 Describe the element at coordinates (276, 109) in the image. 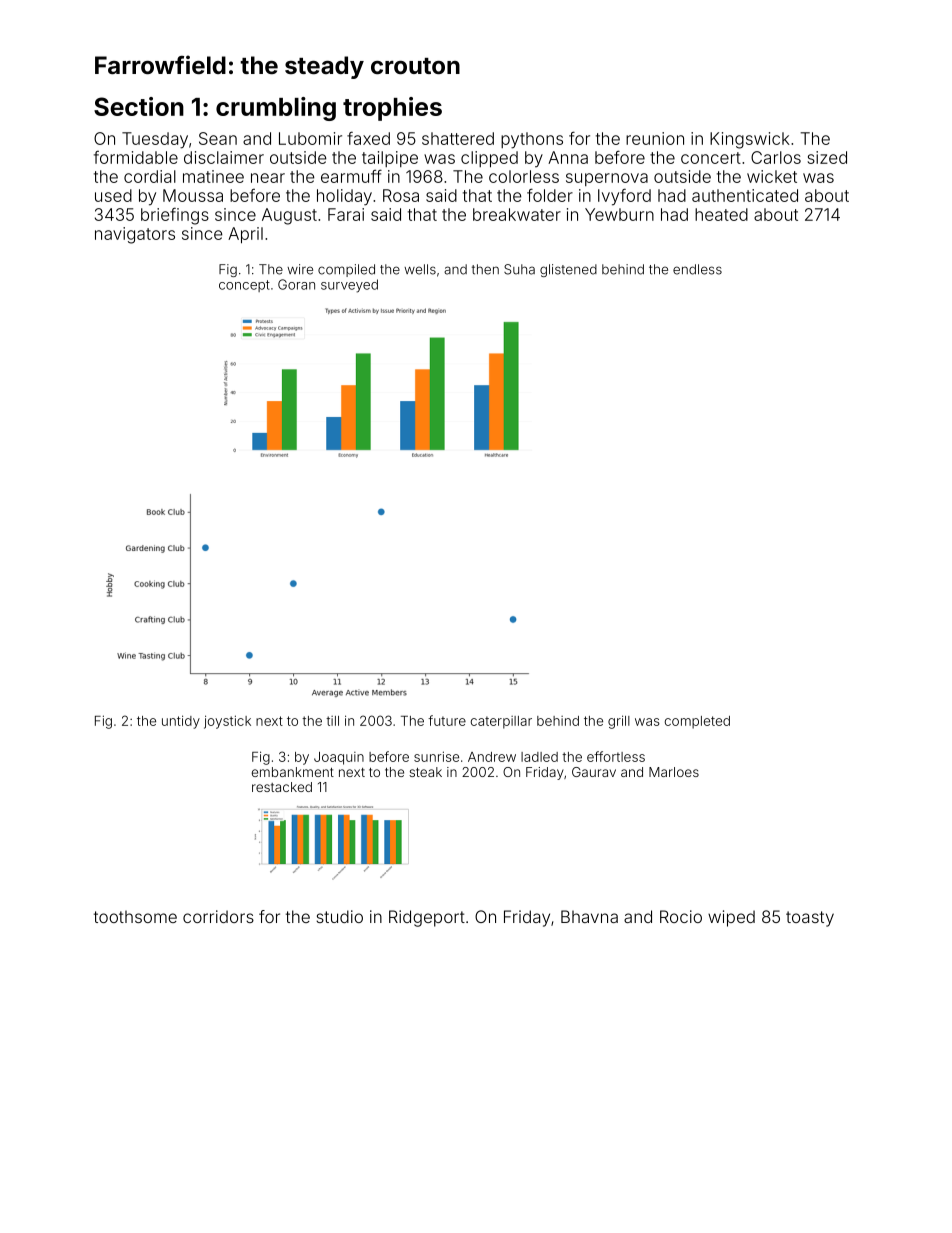

I see `crumbling` at that location.
